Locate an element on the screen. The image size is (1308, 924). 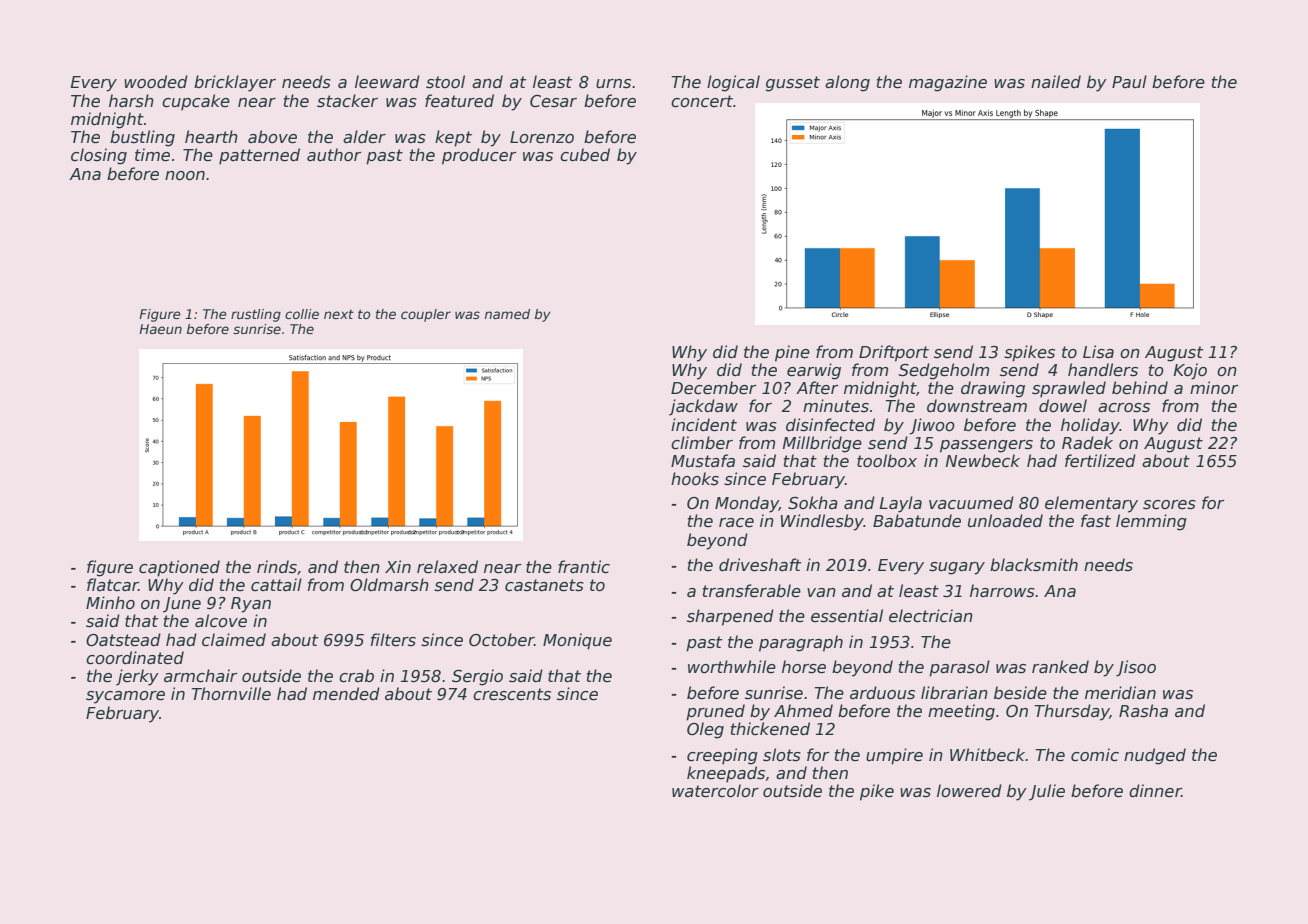
magazine is located at coordinates (948, 83).
